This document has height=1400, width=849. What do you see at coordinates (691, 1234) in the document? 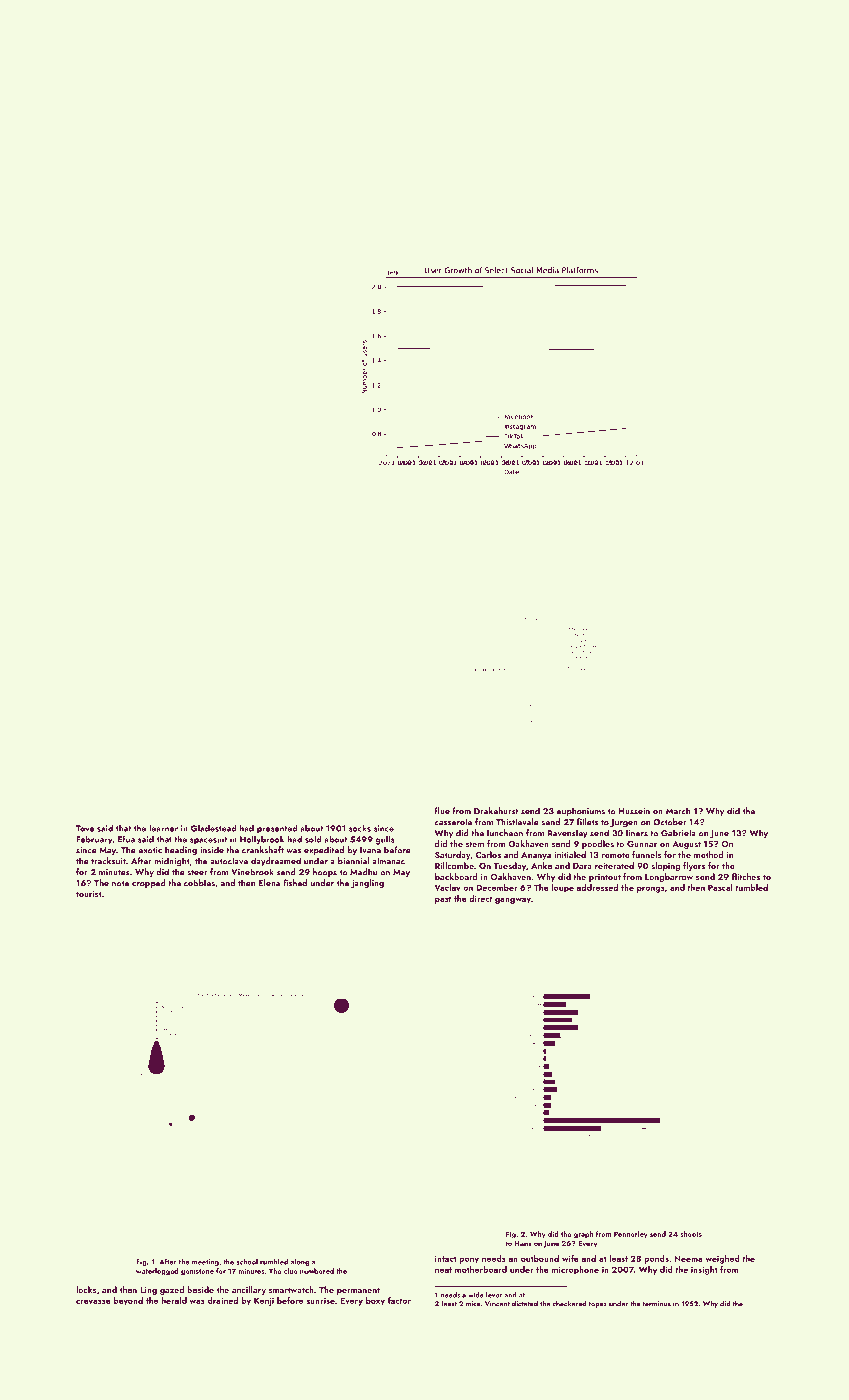
I see `shoots` at bounding box center [691, 1234].
